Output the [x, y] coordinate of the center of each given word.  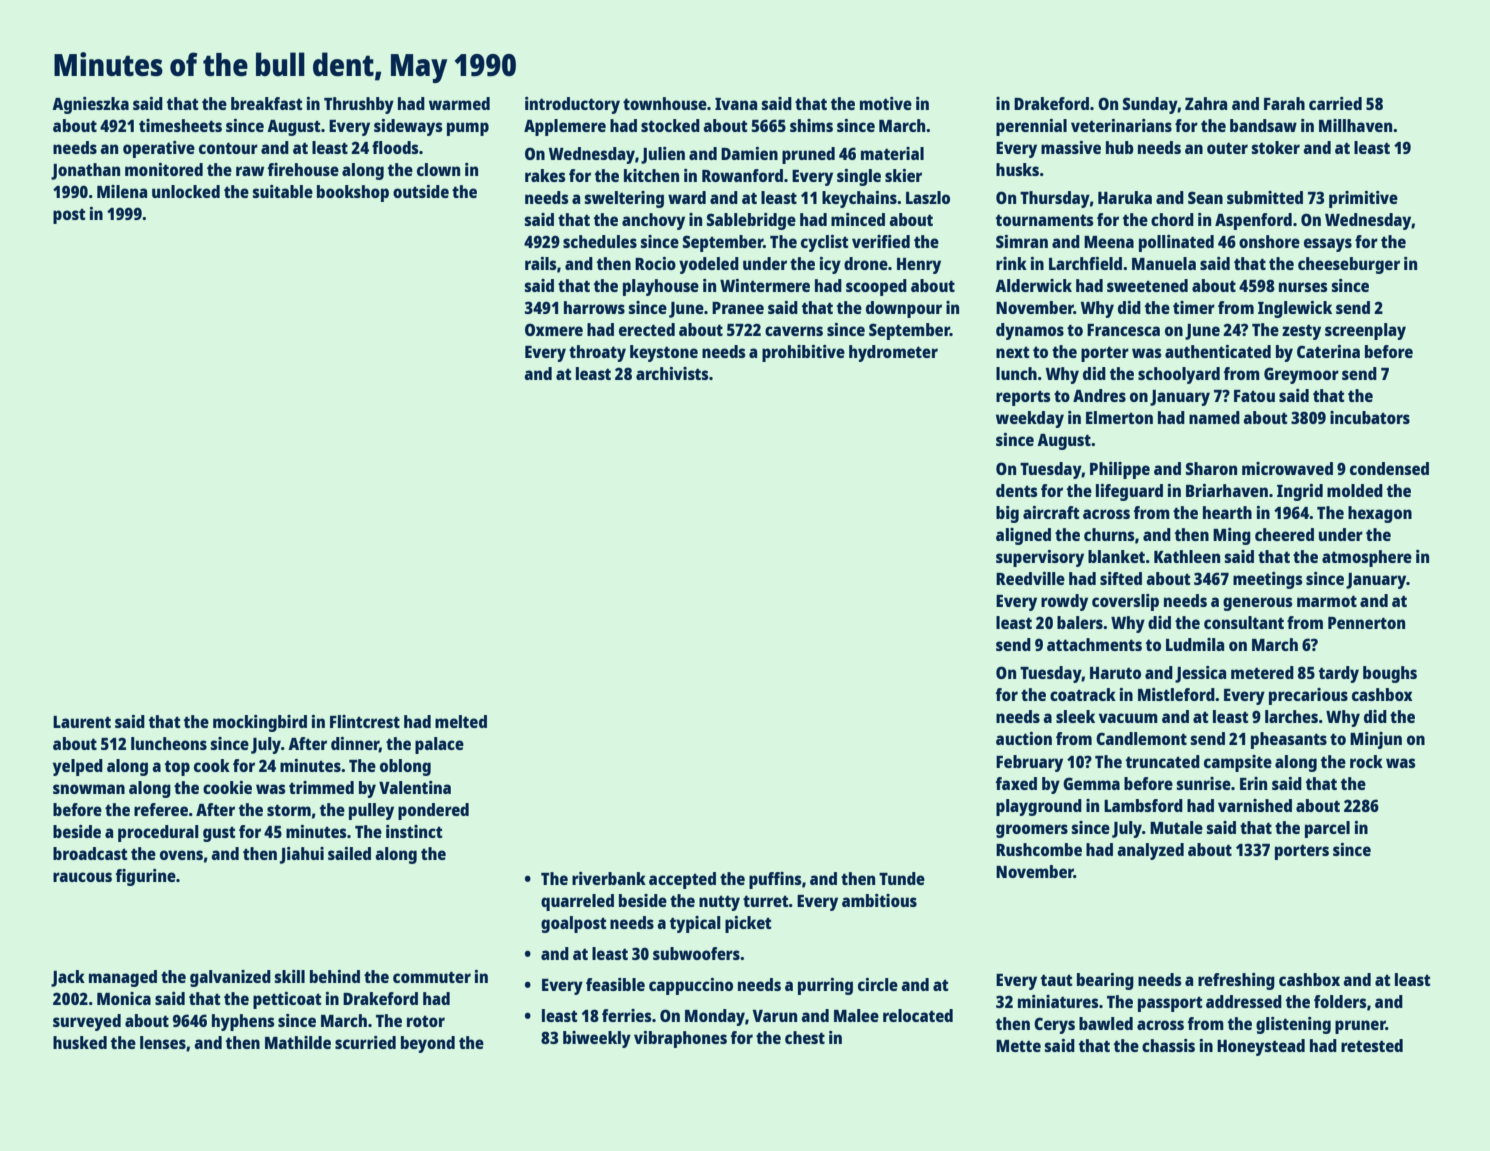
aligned [1023, 536]
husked [80, 1042]
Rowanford [742, 175]
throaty [597, 353]
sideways [408, 127]
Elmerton [1119, 417]
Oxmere [554, 329]
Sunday [1150, 105]
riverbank [609, 878]
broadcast [90, 853]
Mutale [1176, 827]
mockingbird [260, 723]
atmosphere [1367, 558]
